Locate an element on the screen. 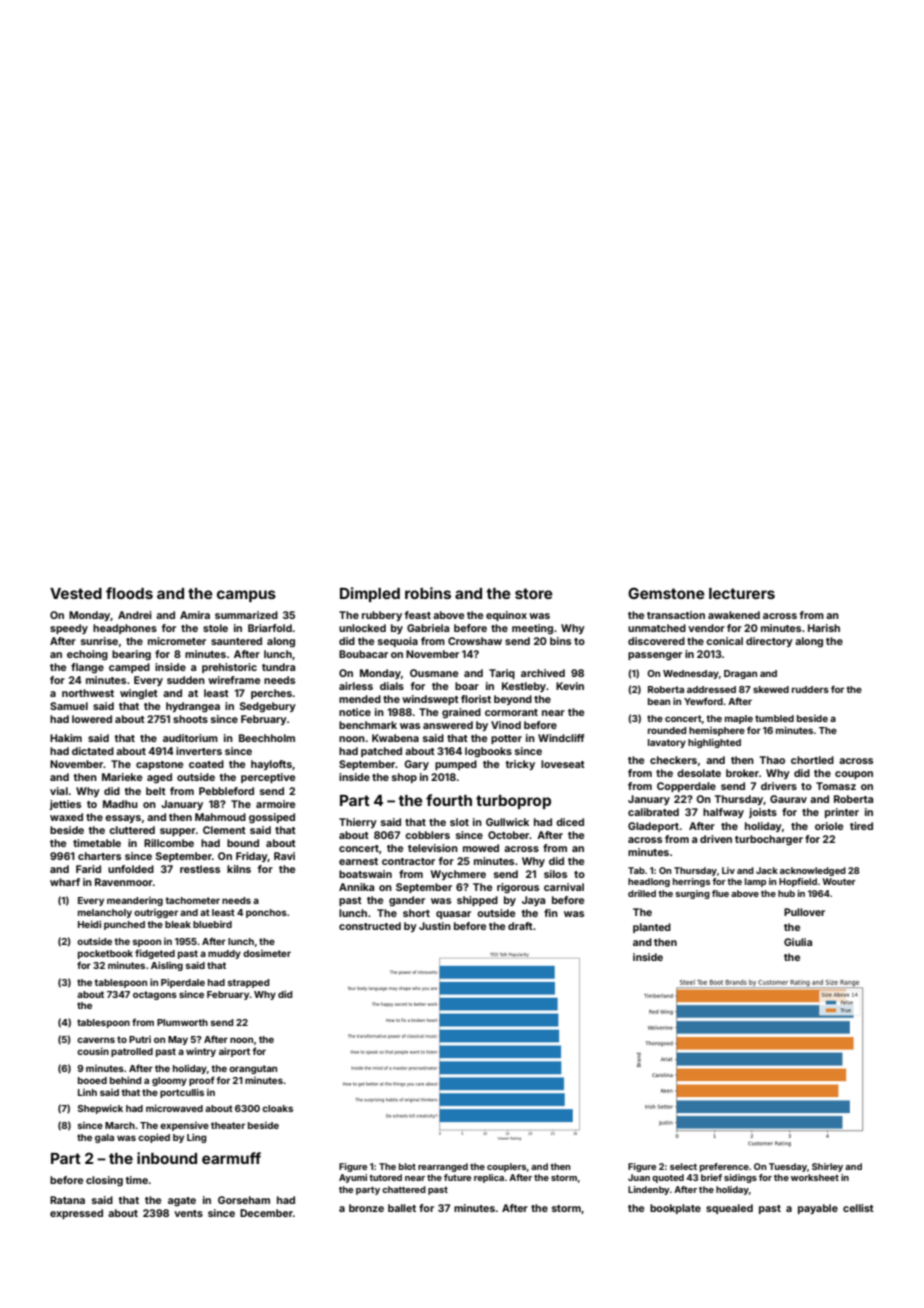 The height and width of the screenshot is (1308, 924). Pullover is located at coordinates (804, 912).
